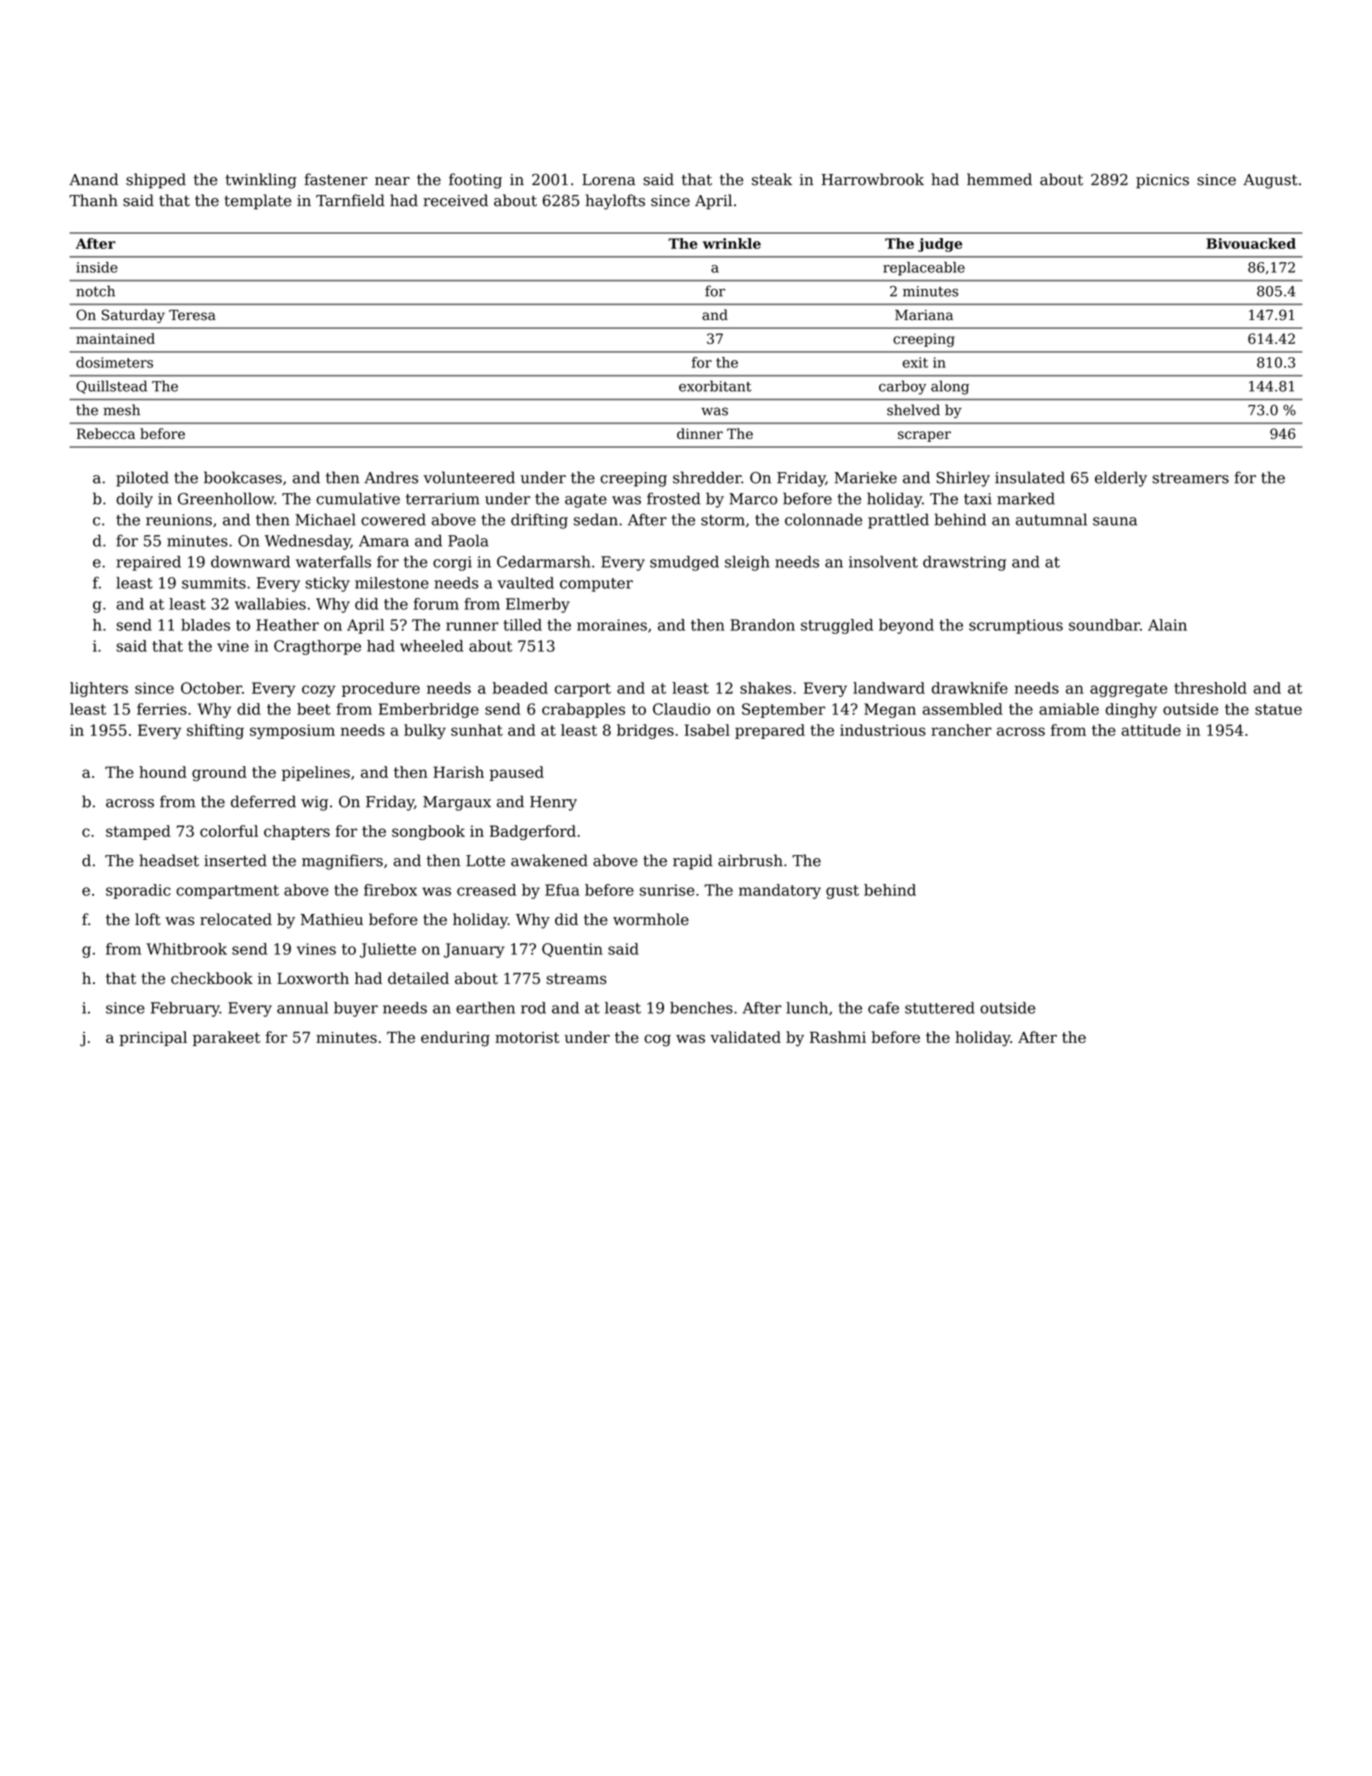 The image size is (1372, 1776). Describe the element at coordinates (1016, 626) in the page. I see `scrumptious` at that location.
